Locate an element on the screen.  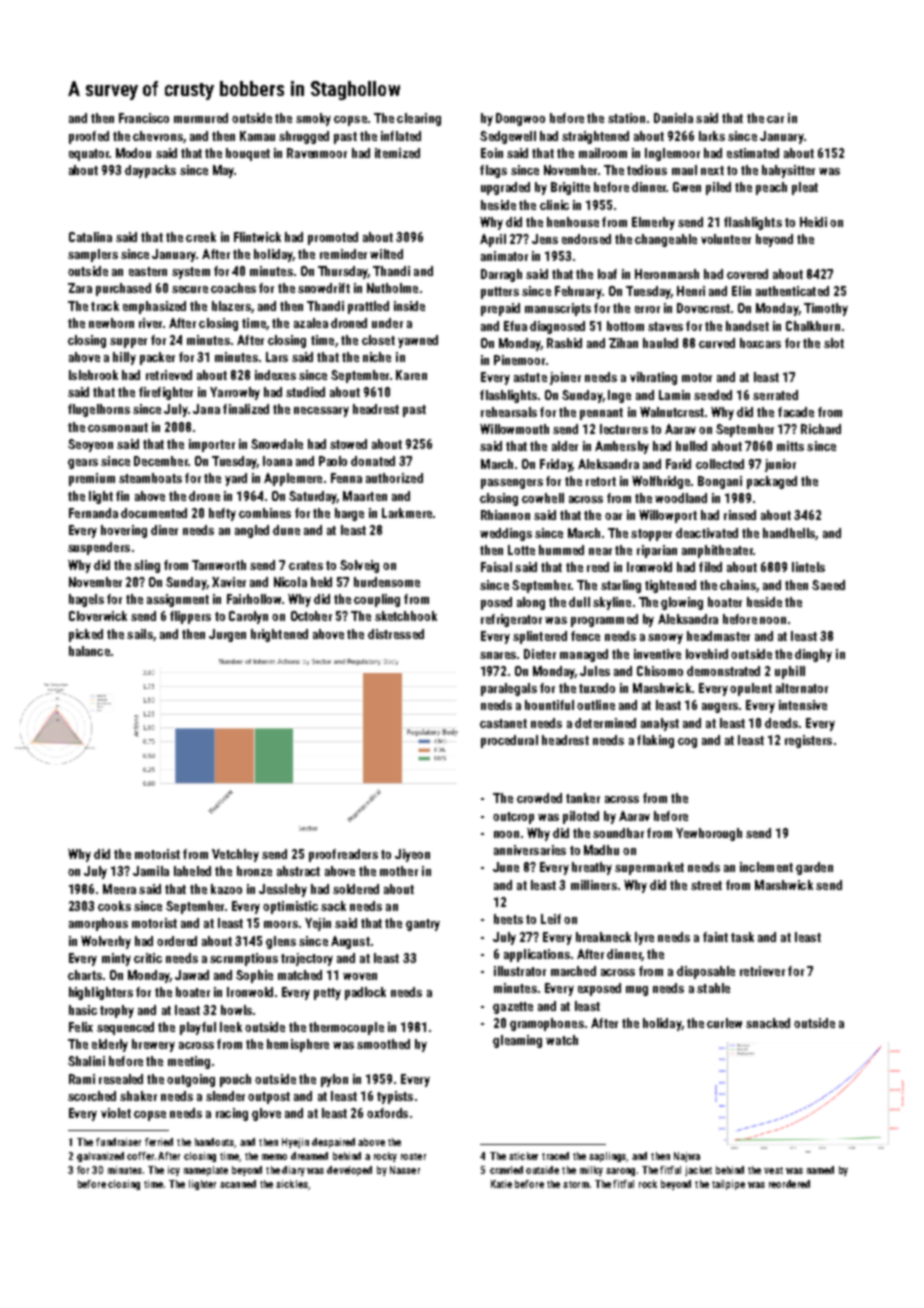
Lars is located at coordinates (277, 357).
